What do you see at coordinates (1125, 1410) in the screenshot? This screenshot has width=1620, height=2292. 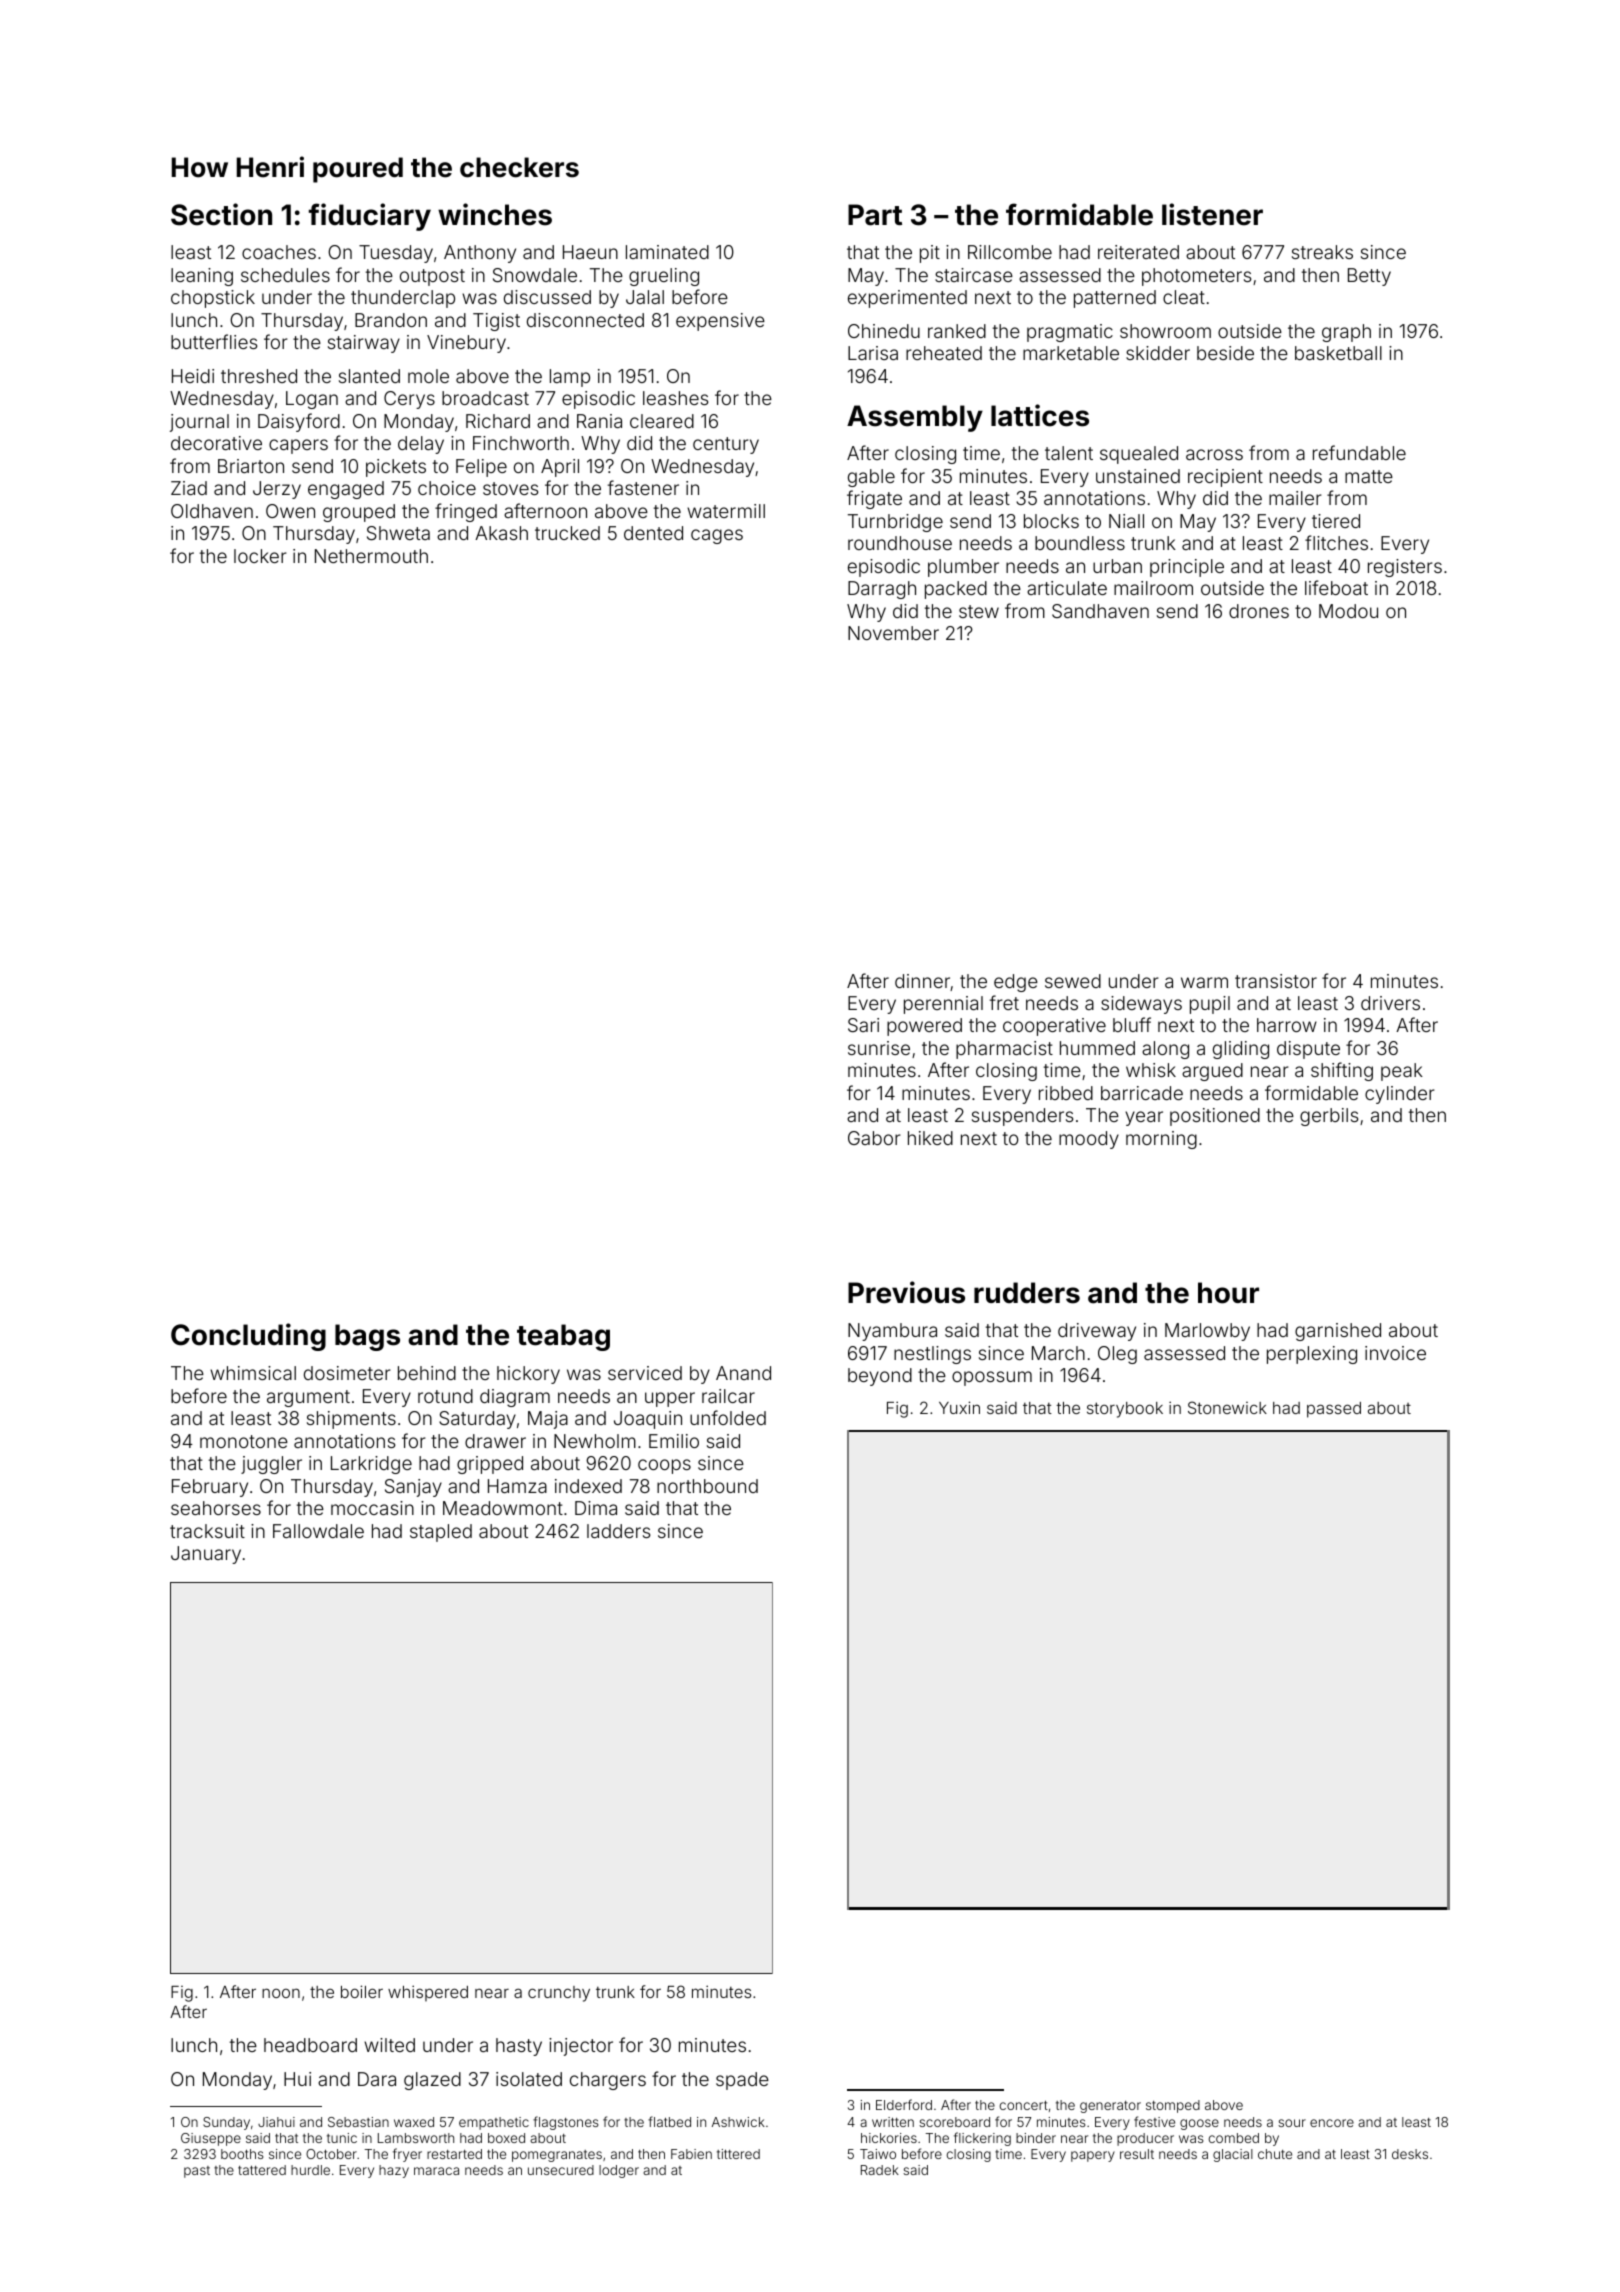 I see `storybook` at bounding box center [1125, 1410].
